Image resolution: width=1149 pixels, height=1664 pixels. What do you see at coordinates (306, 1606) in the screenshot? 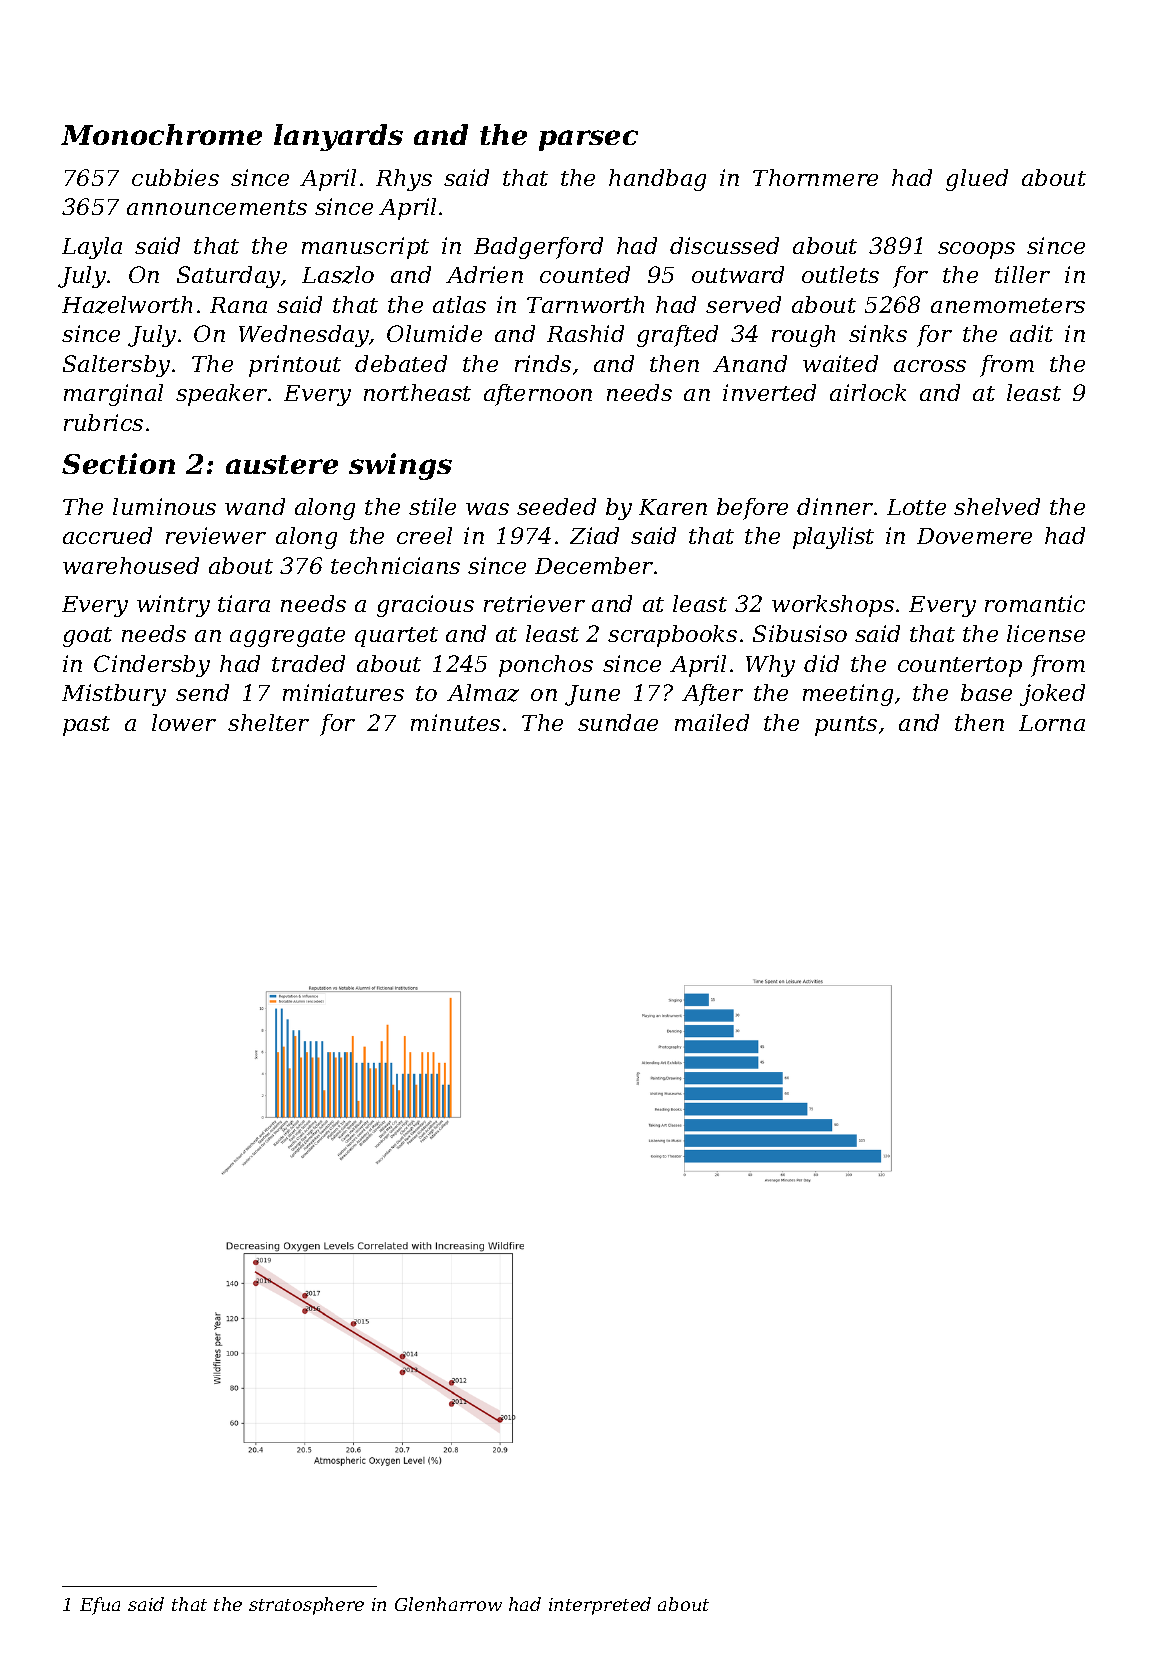
I see `stratosphere` at bounding box center [306, 1606].
